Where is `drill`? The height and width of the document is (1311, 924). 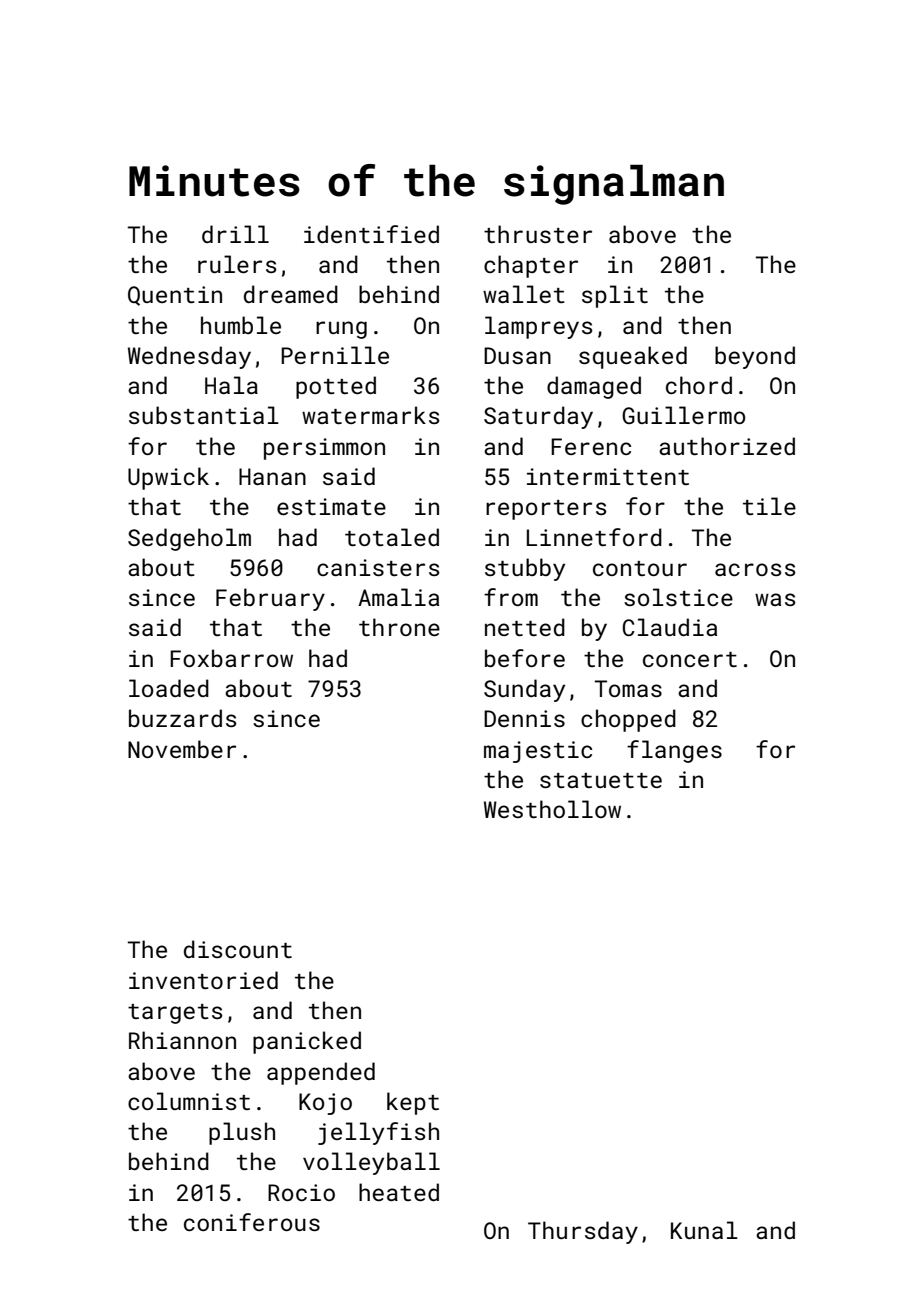 drill is located at coordinates (235, 234).
